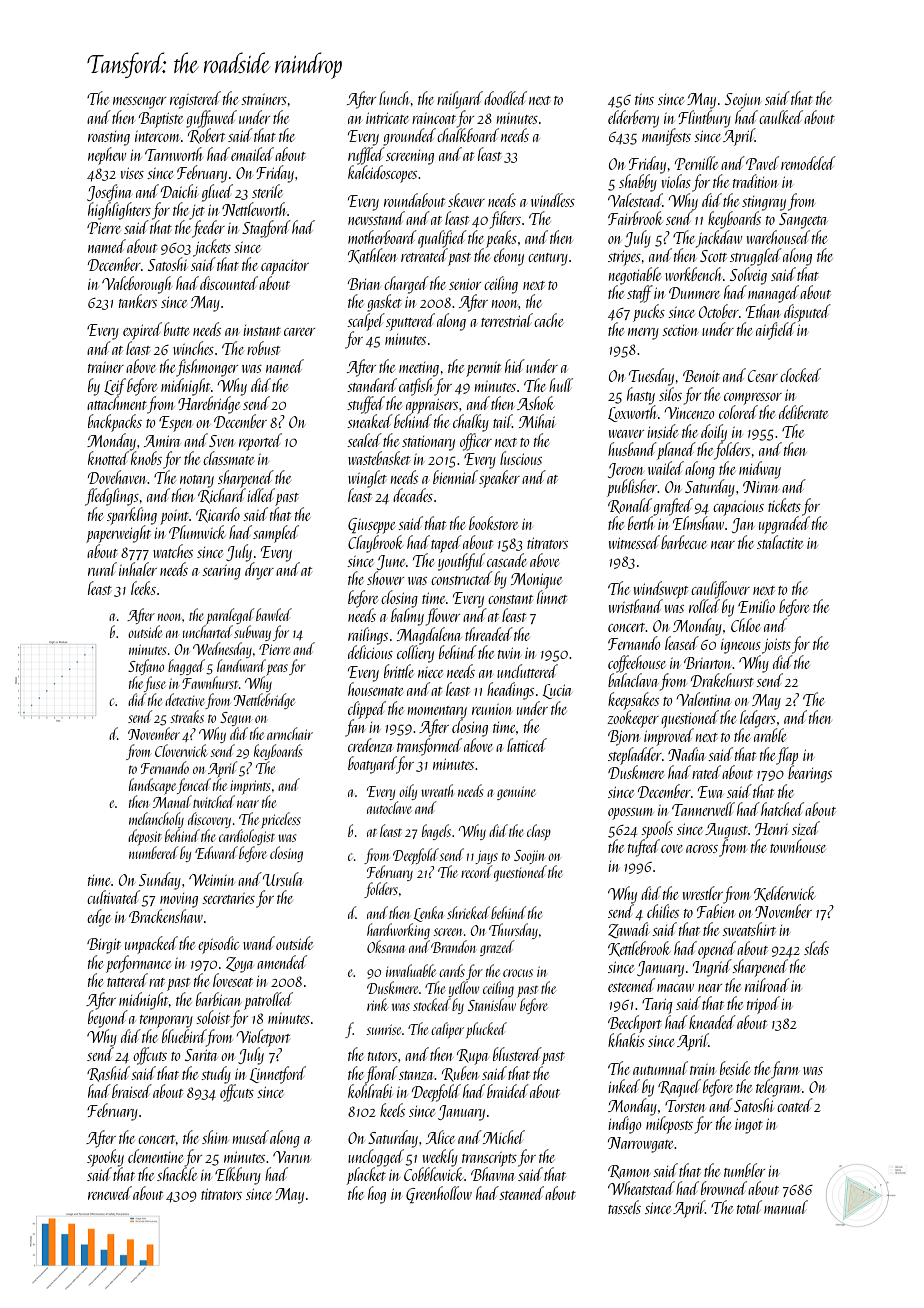  What do you see at coordinates (195, 100) in the document?
I see `registered` at bounding box center [195, 100].
